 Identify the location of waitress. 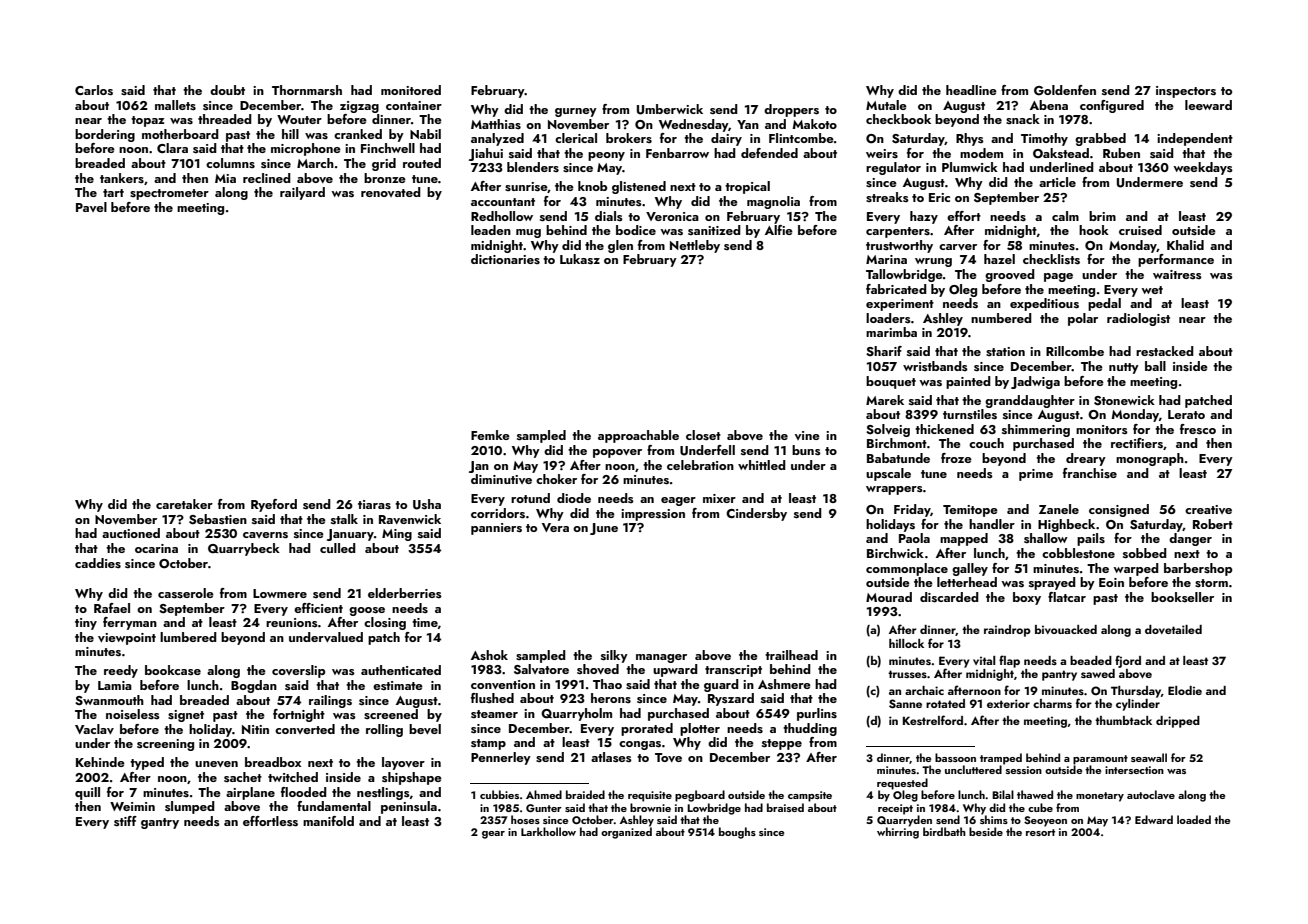
(1177, 274).
